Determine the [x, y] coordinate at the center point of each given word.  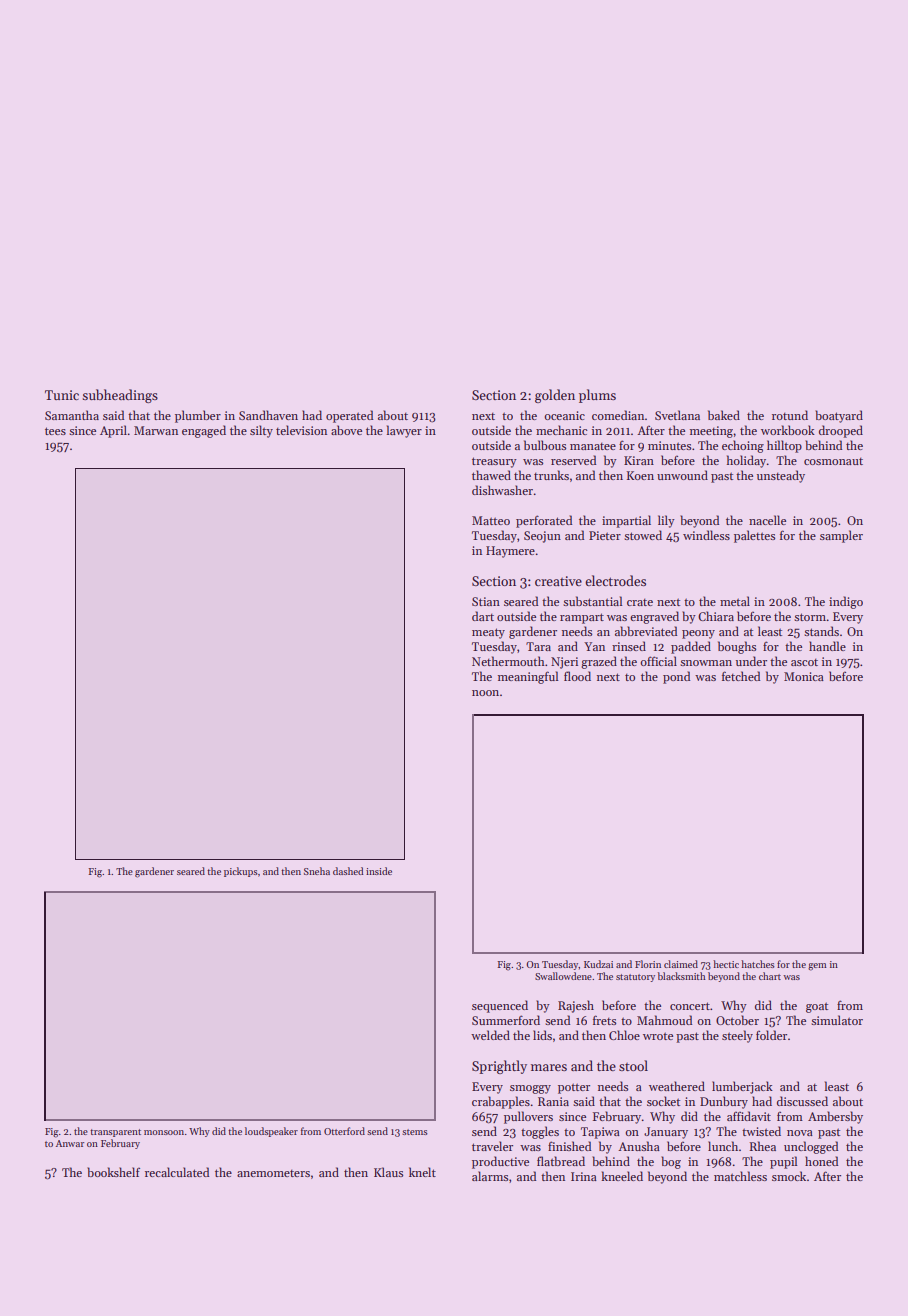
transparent [115, 1133]
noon [485, 693]
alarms [490, 1176]
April [113, 431]
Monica [804, 676]
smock [789, 1176]
